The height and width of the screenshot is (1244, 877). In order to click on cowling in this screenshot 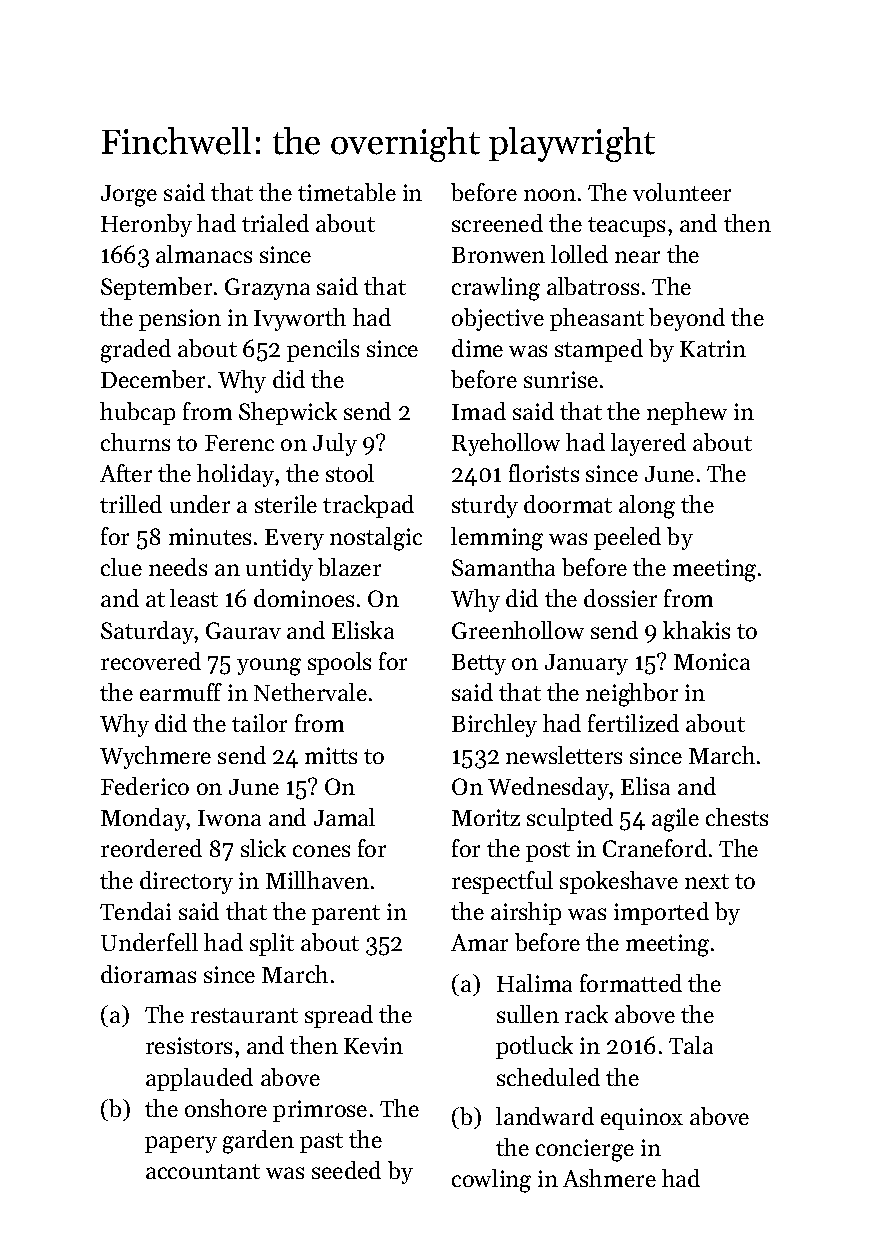, I will do `click(491, 1181)`.
